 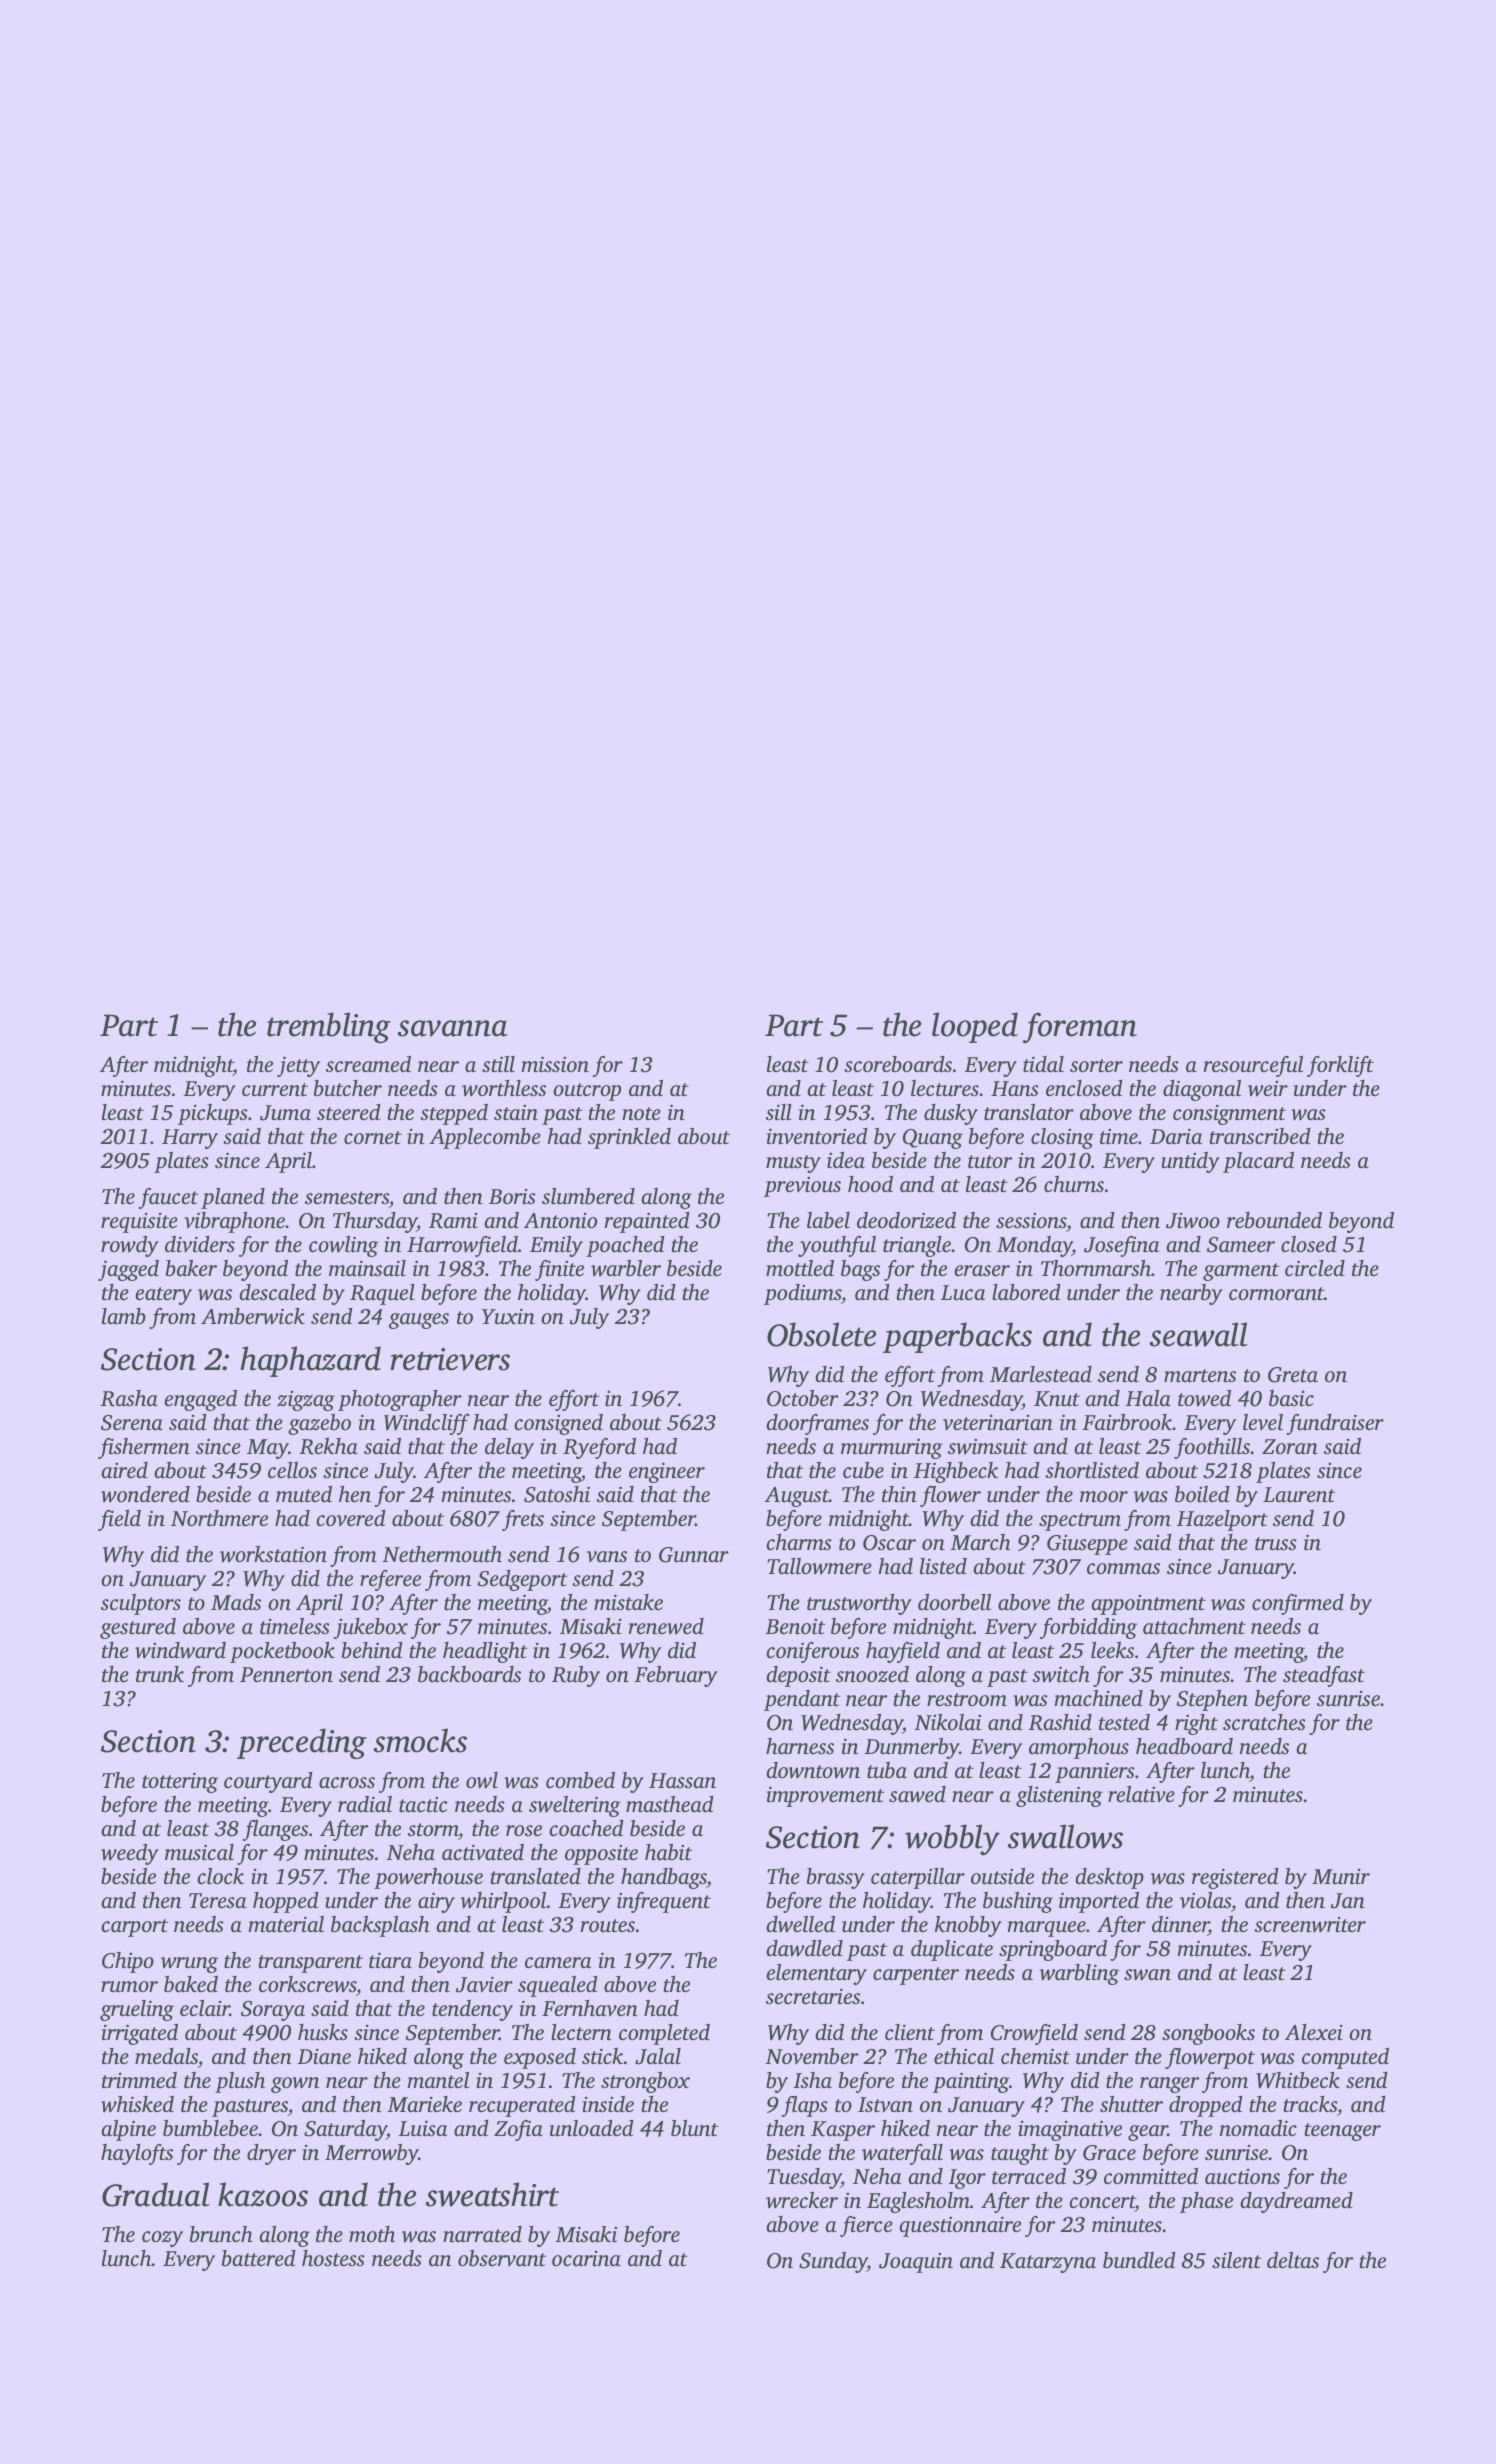 I want to click on Harry, so click(x=190, y=1139).
